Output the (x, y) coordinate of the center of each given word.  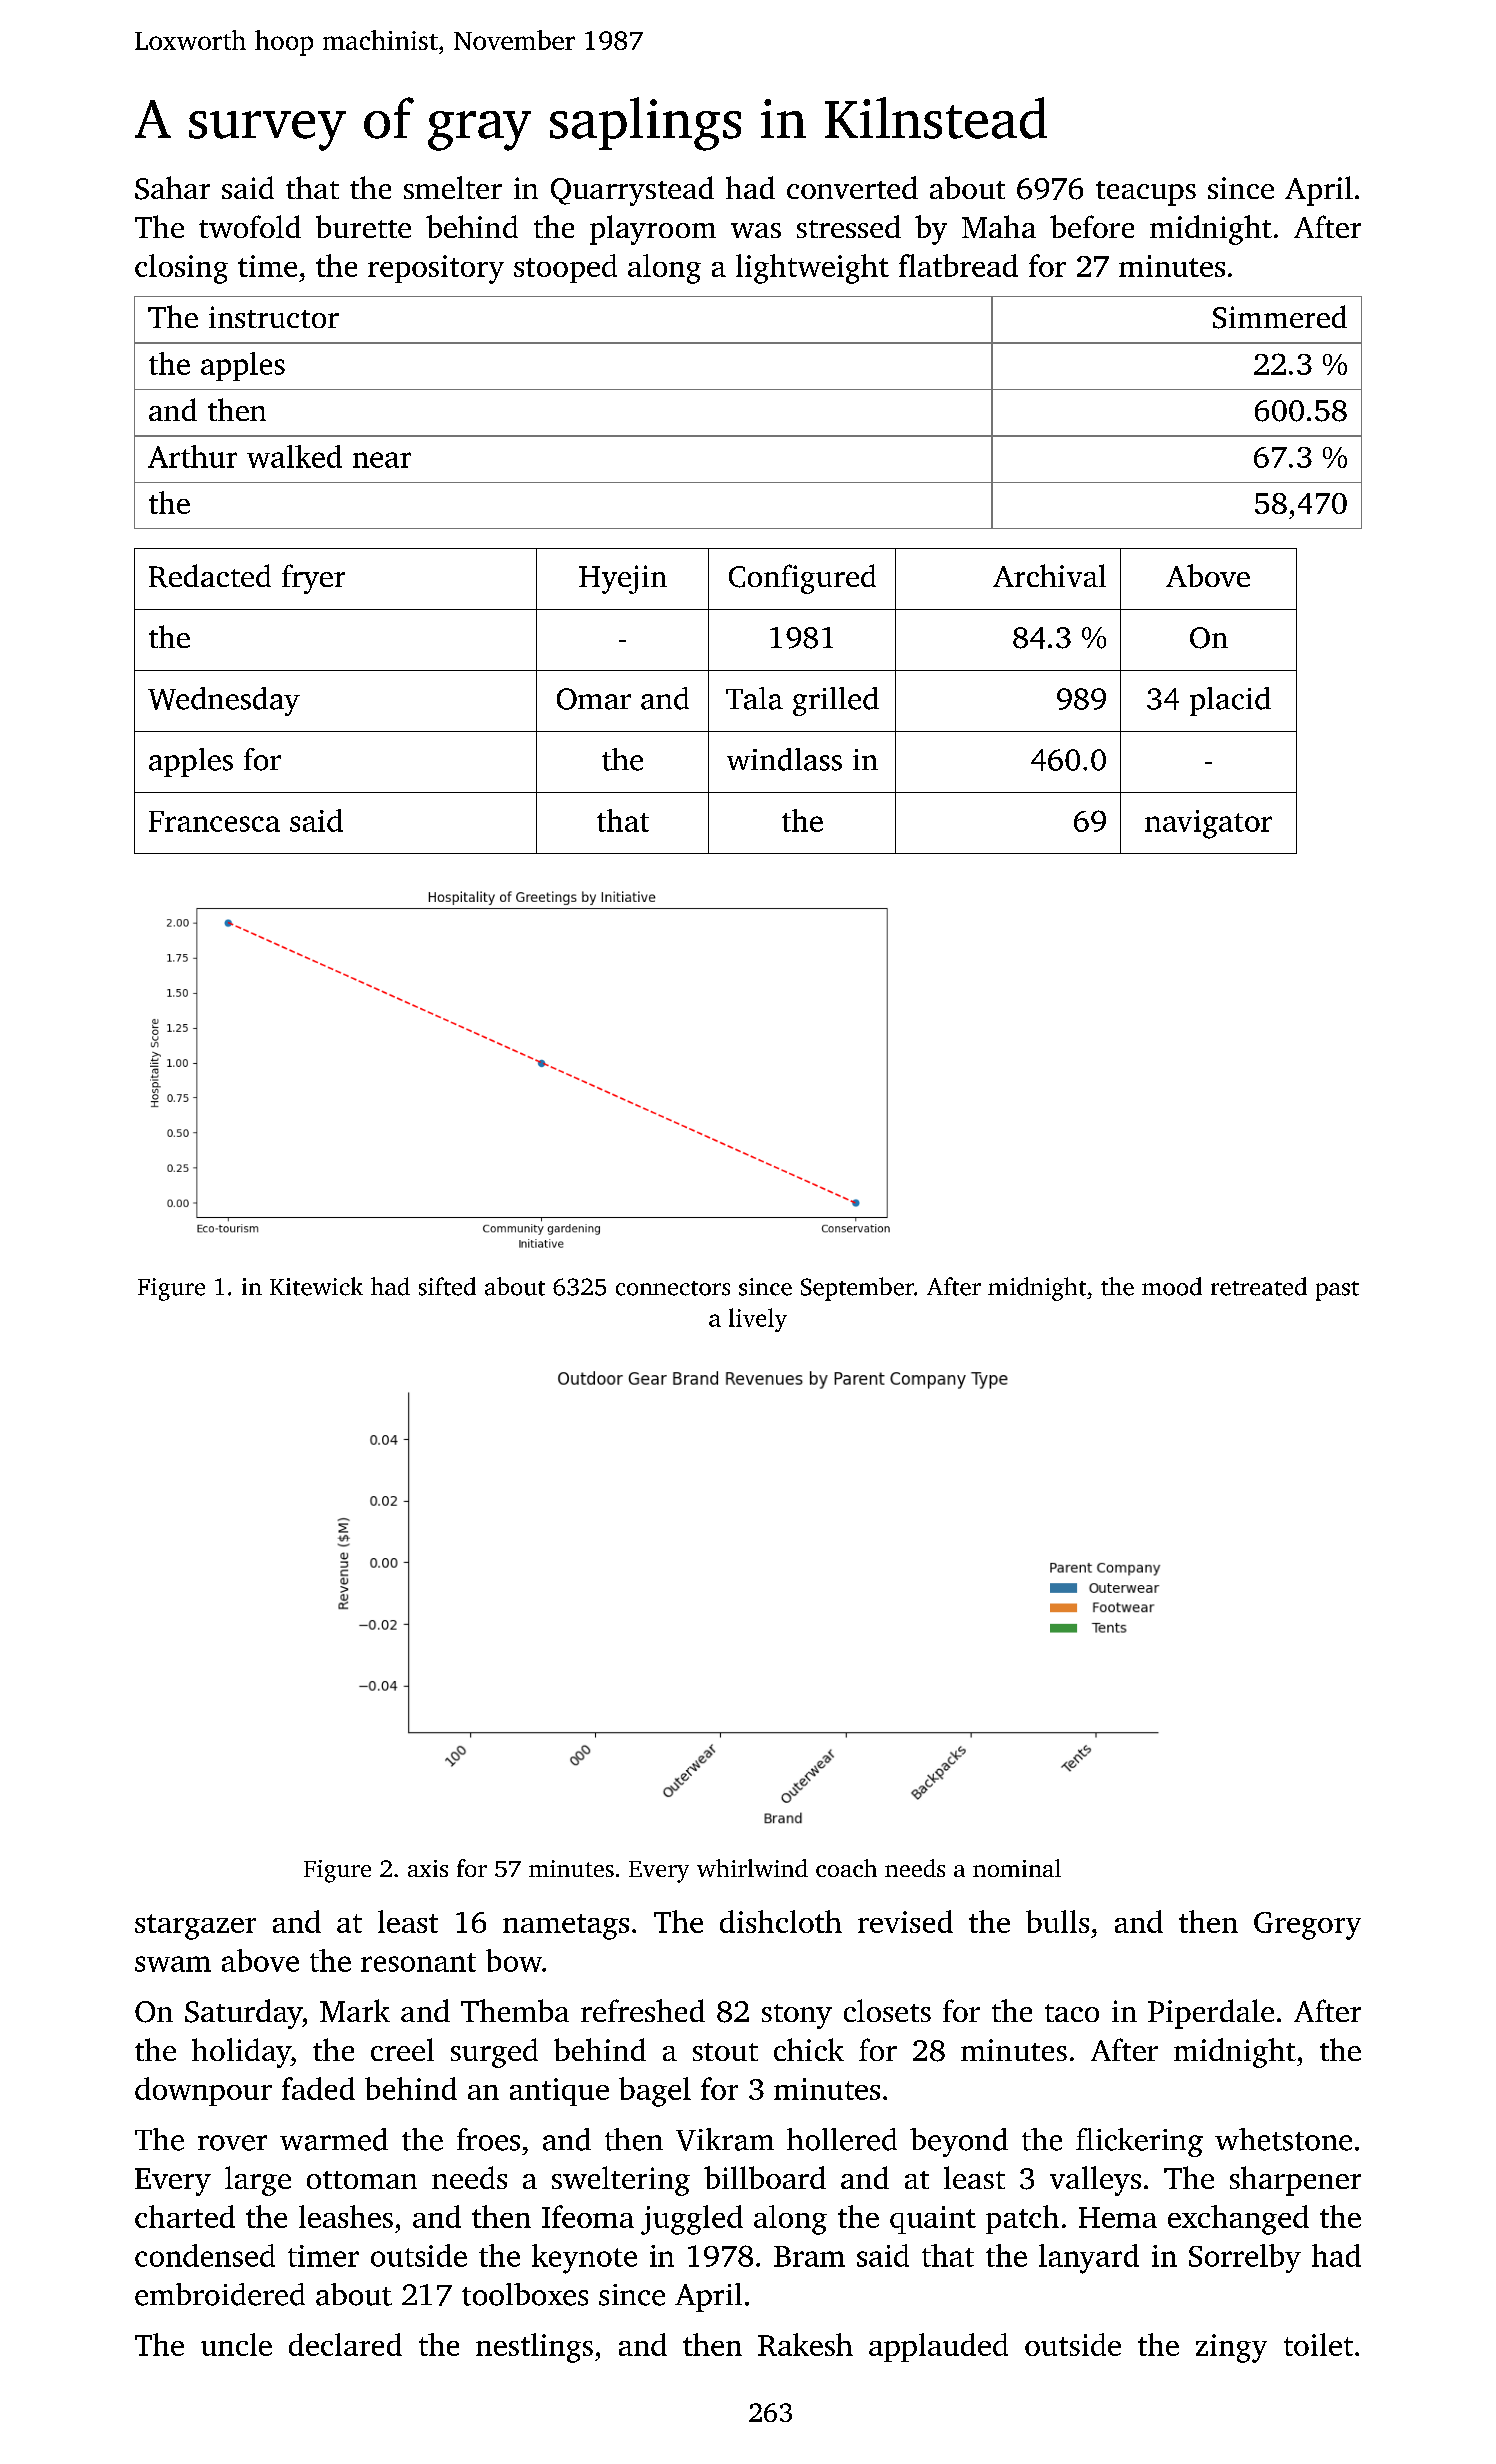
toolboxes (525, 2294)
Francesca (214, 821)
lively (758, 1320)
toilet (1318, 2344)
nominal (1017, 1868)
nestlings (534, 2348)
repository (436, 269)
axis (428, 1868)
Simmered (1280, 317)
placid (1230, 701)
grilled (836, 701)
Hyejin (623, 579)
